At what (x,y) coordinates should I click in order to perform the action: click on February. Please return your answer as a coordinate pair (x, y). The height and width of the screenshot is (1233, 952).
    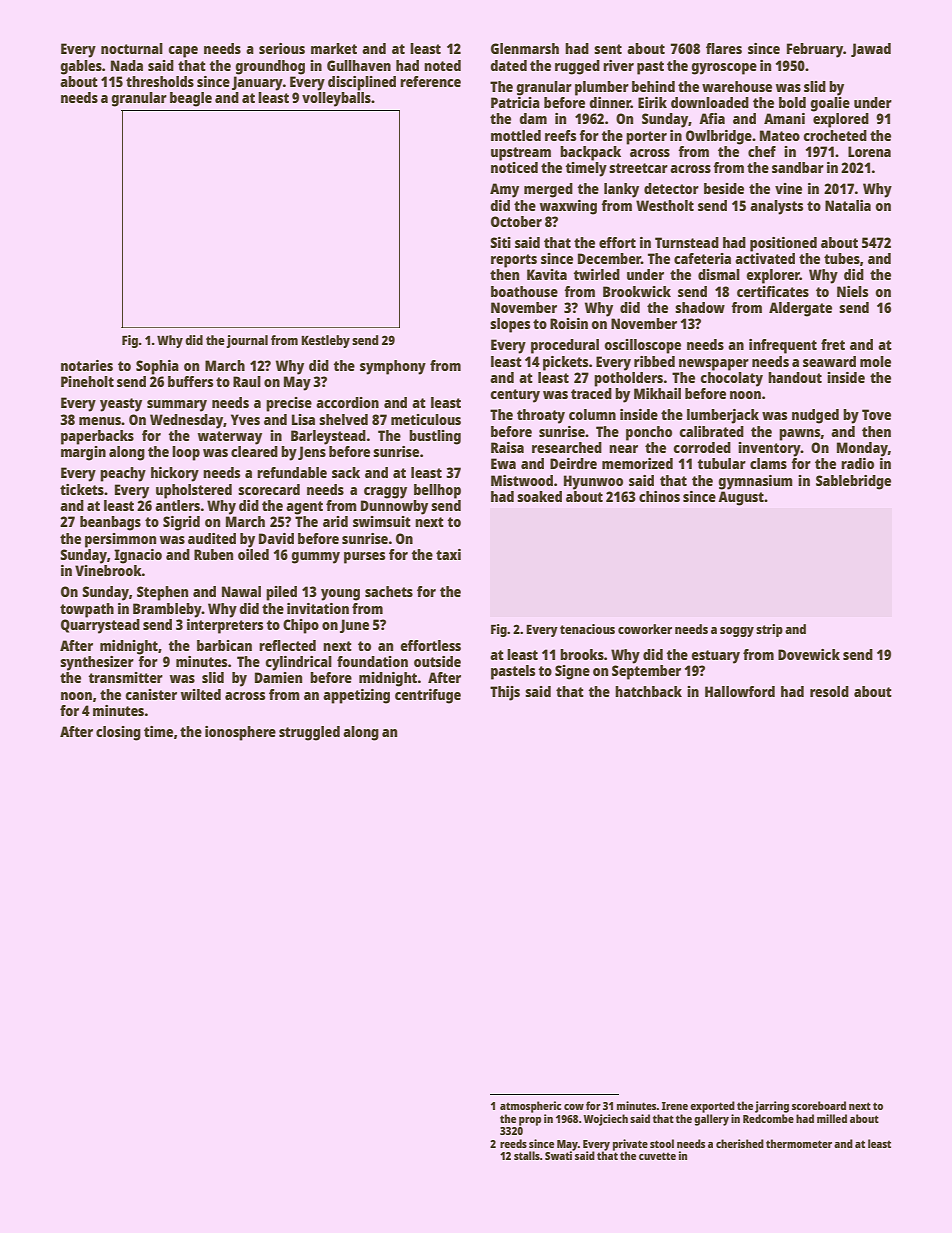
    Looking at the image, I should click on (815, 50).
